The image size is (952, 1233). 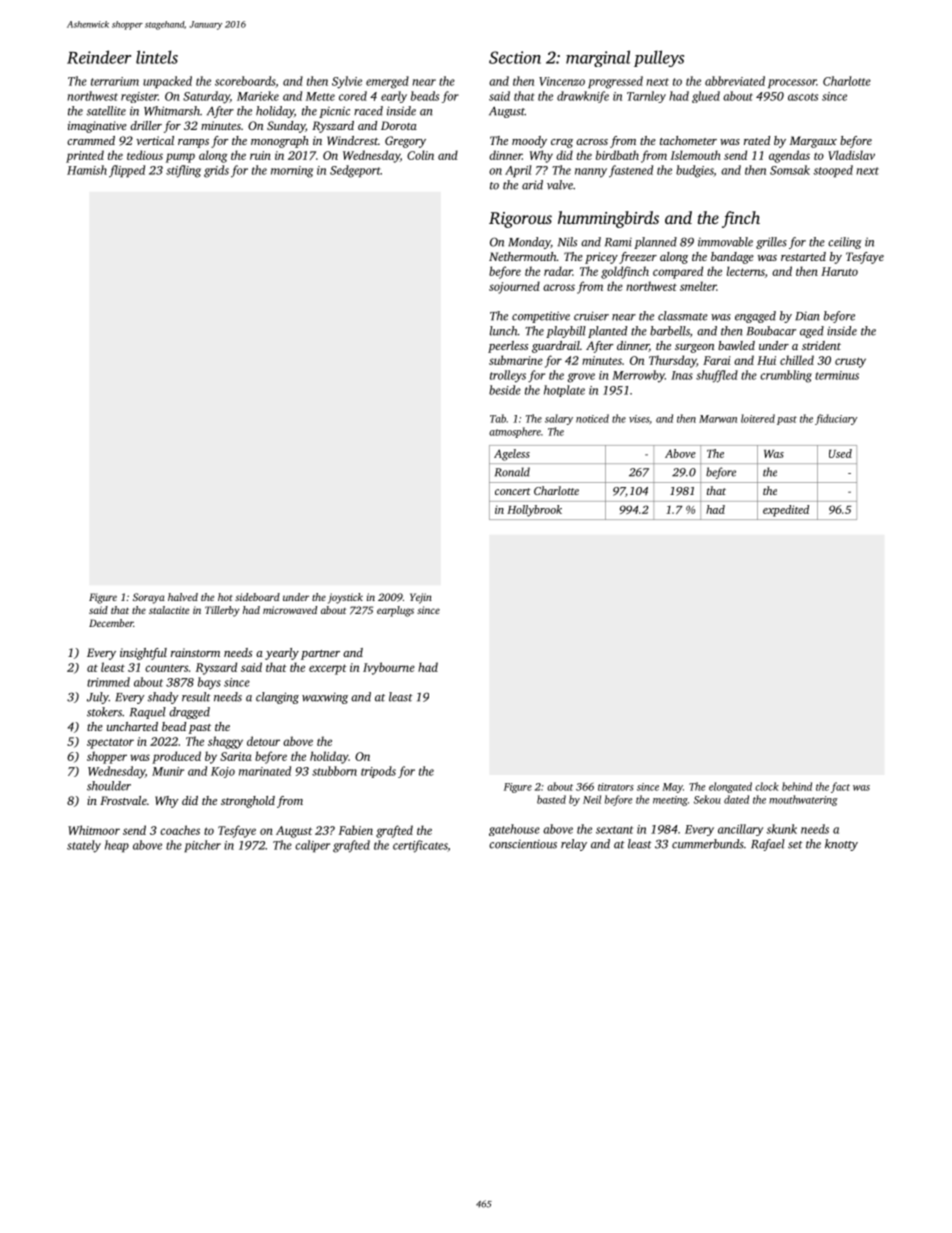 What do you see at coordinates (183, 171) in the screenshot?
I see `stifling` at bounding box center [183, 171].
